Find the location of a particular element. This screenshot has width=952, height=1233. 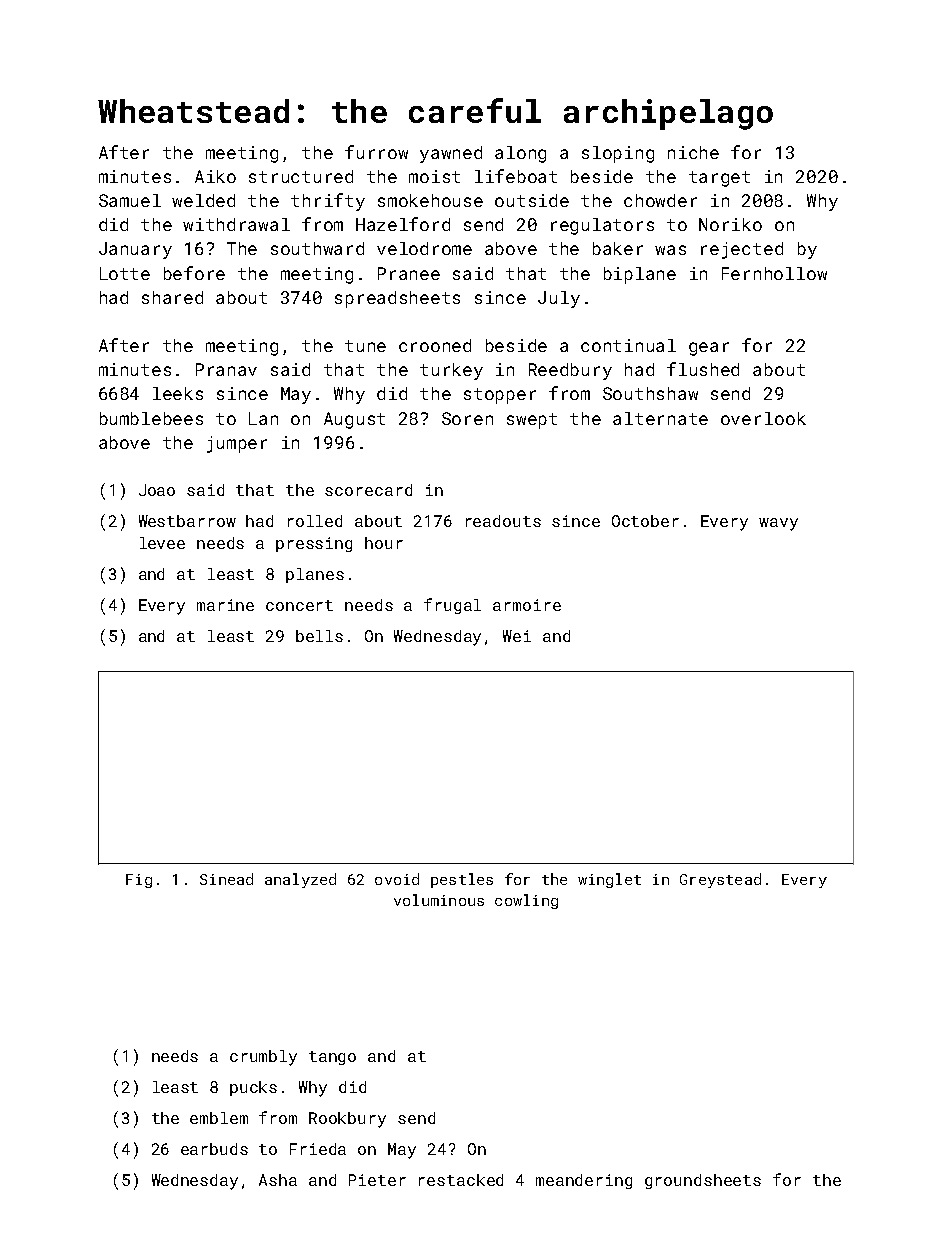

Greystead is located at coordinates (720, 880).
